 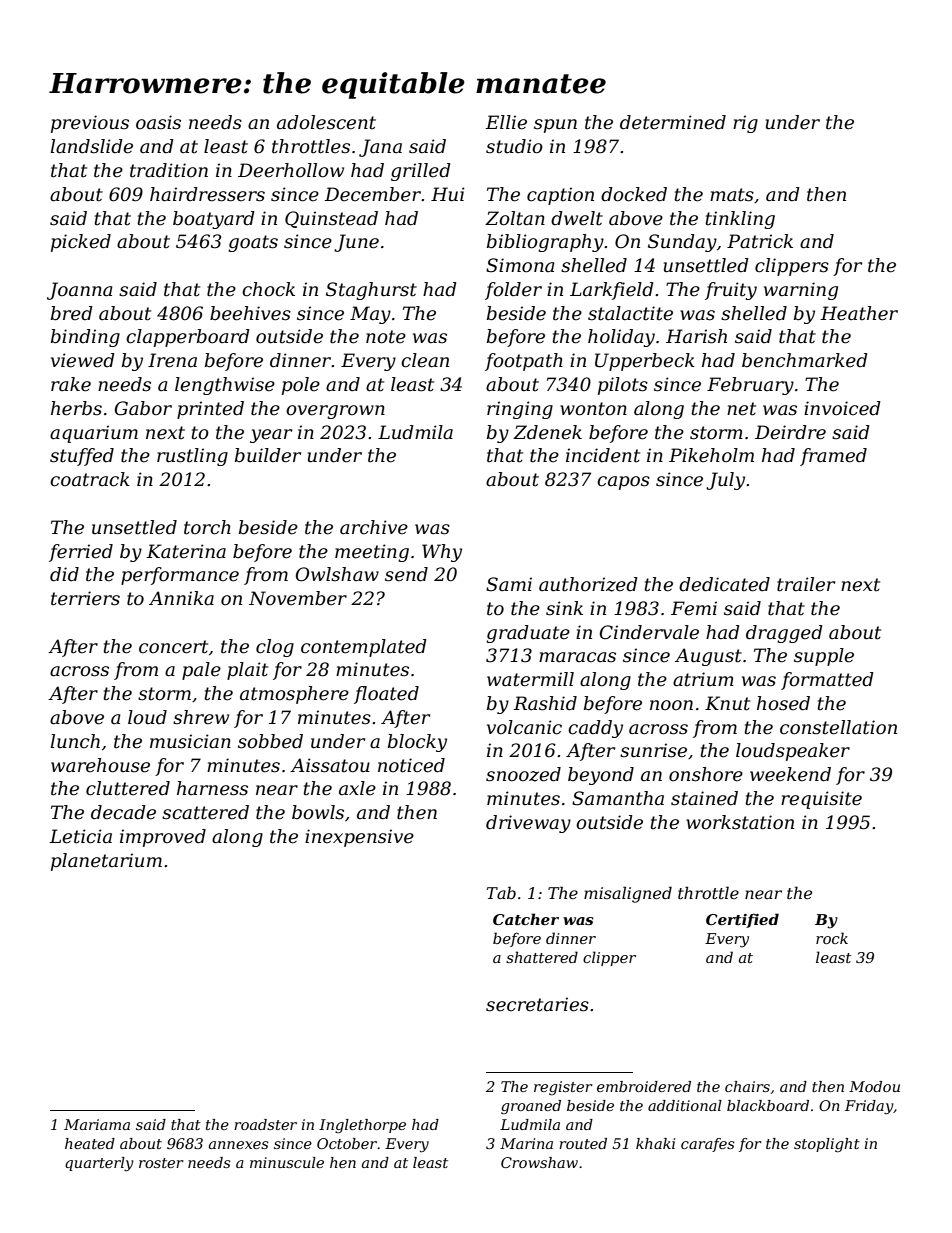 What do you see at coordinates (740, 220) in the image?
I see `tinkling` at bounding box center [740, 220].
